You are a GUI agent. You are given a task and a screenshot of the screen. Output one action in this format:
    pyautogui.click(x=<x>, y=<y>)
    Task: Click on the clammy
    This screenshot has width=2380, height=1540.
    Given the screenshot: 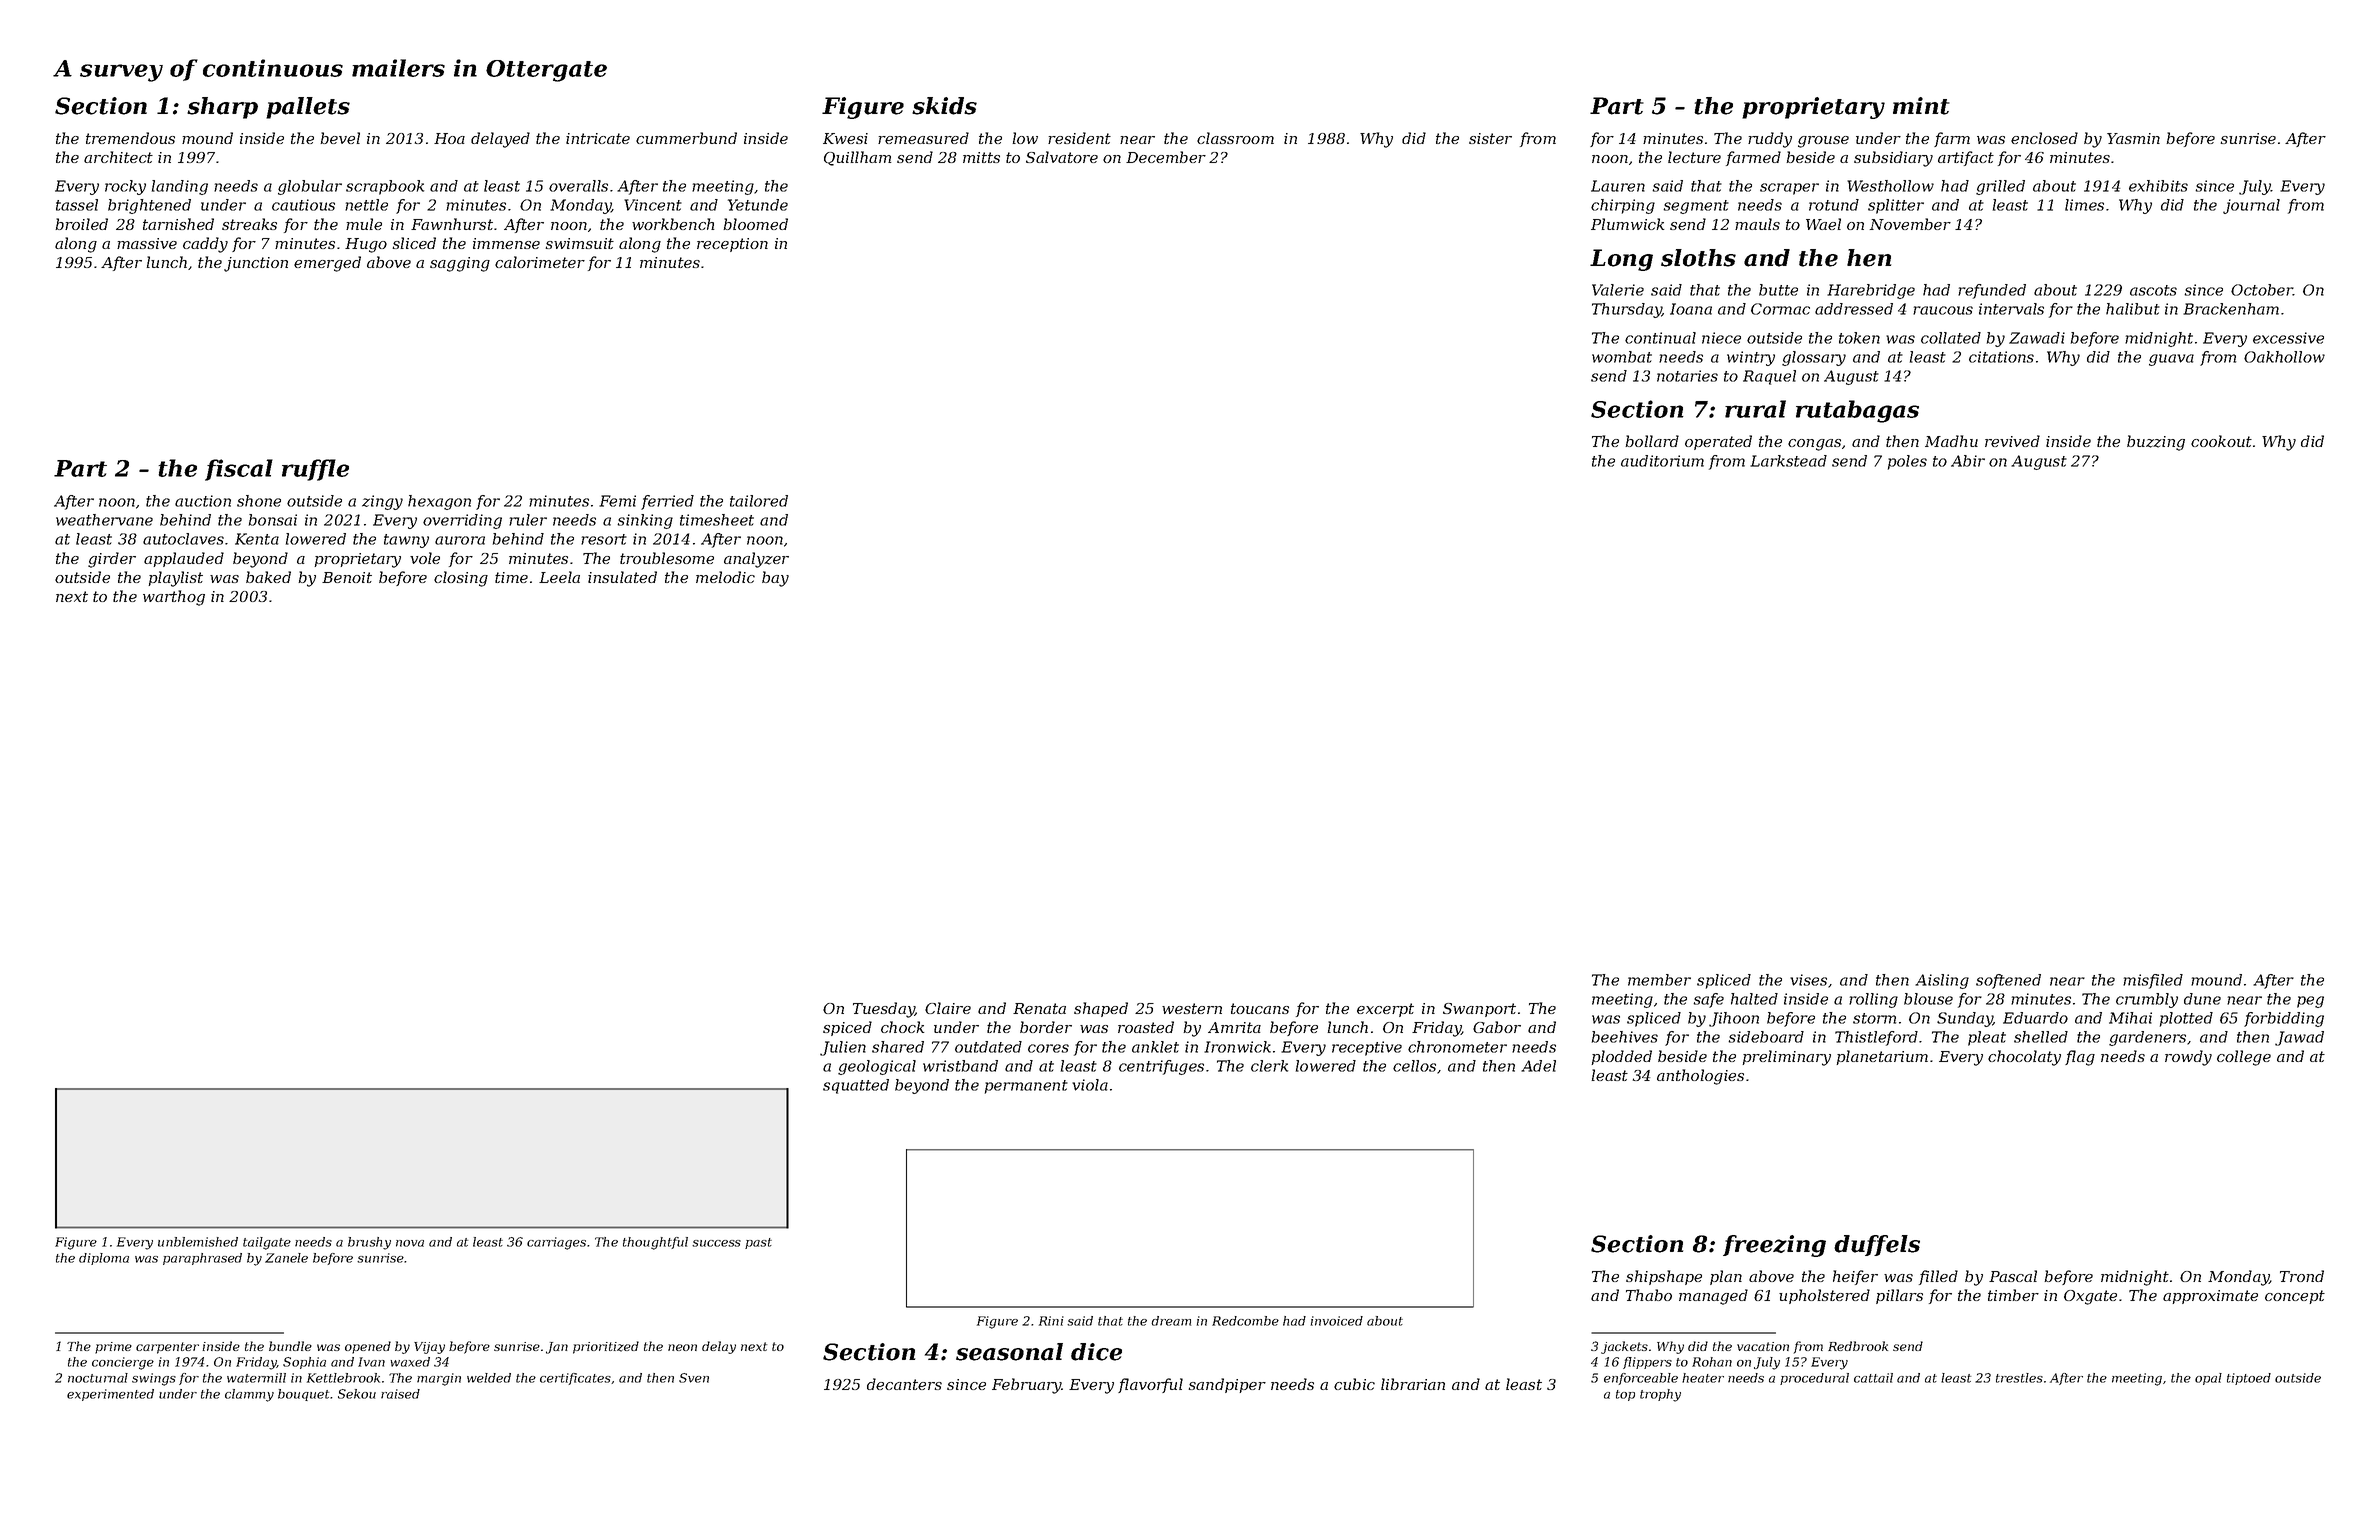 What is the action you would take?
    pyautogui.click(x=249, y=1395)
